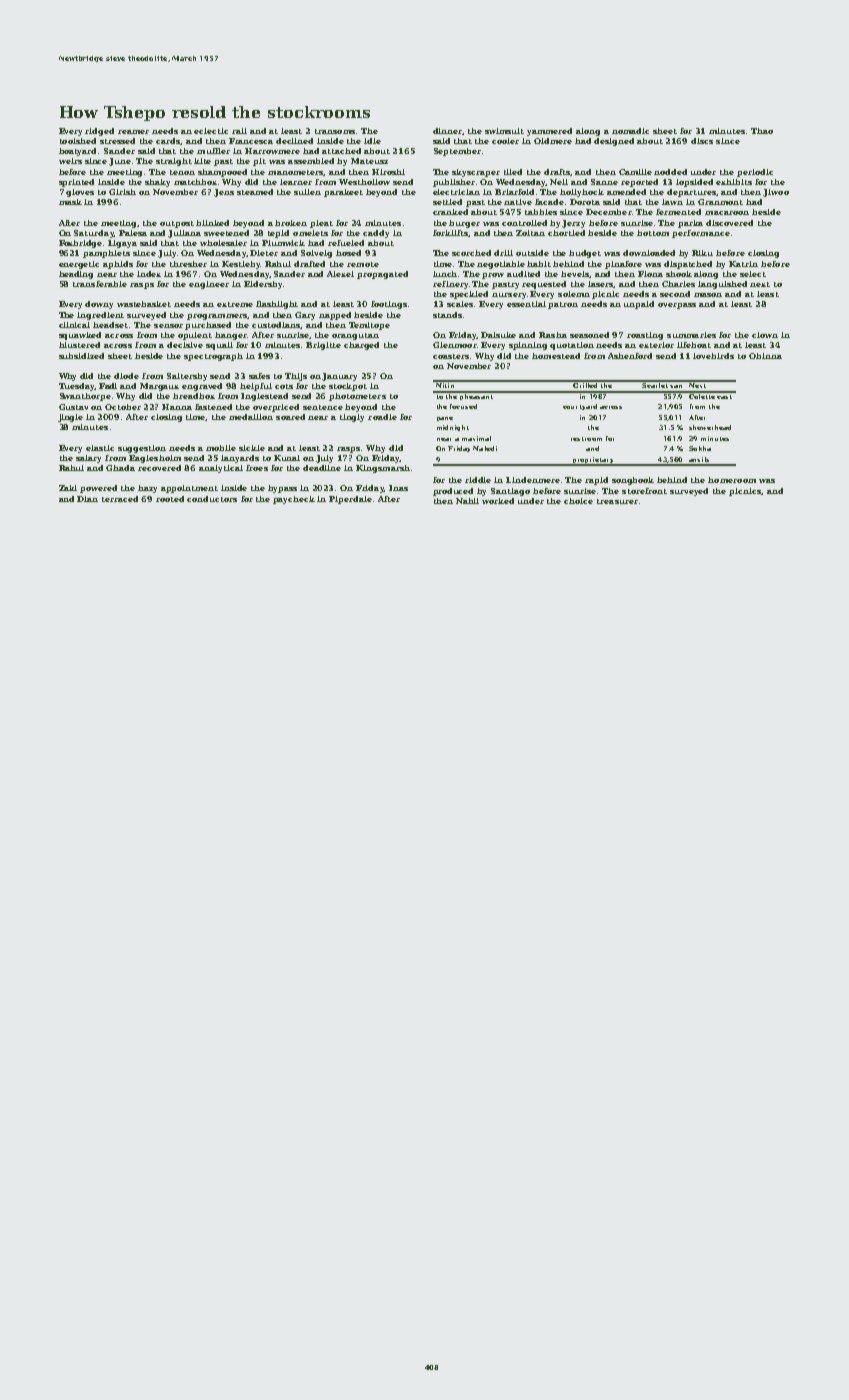 This screenshot has height=1400, width=849. I want to click on aphids, so click(118, 265).
